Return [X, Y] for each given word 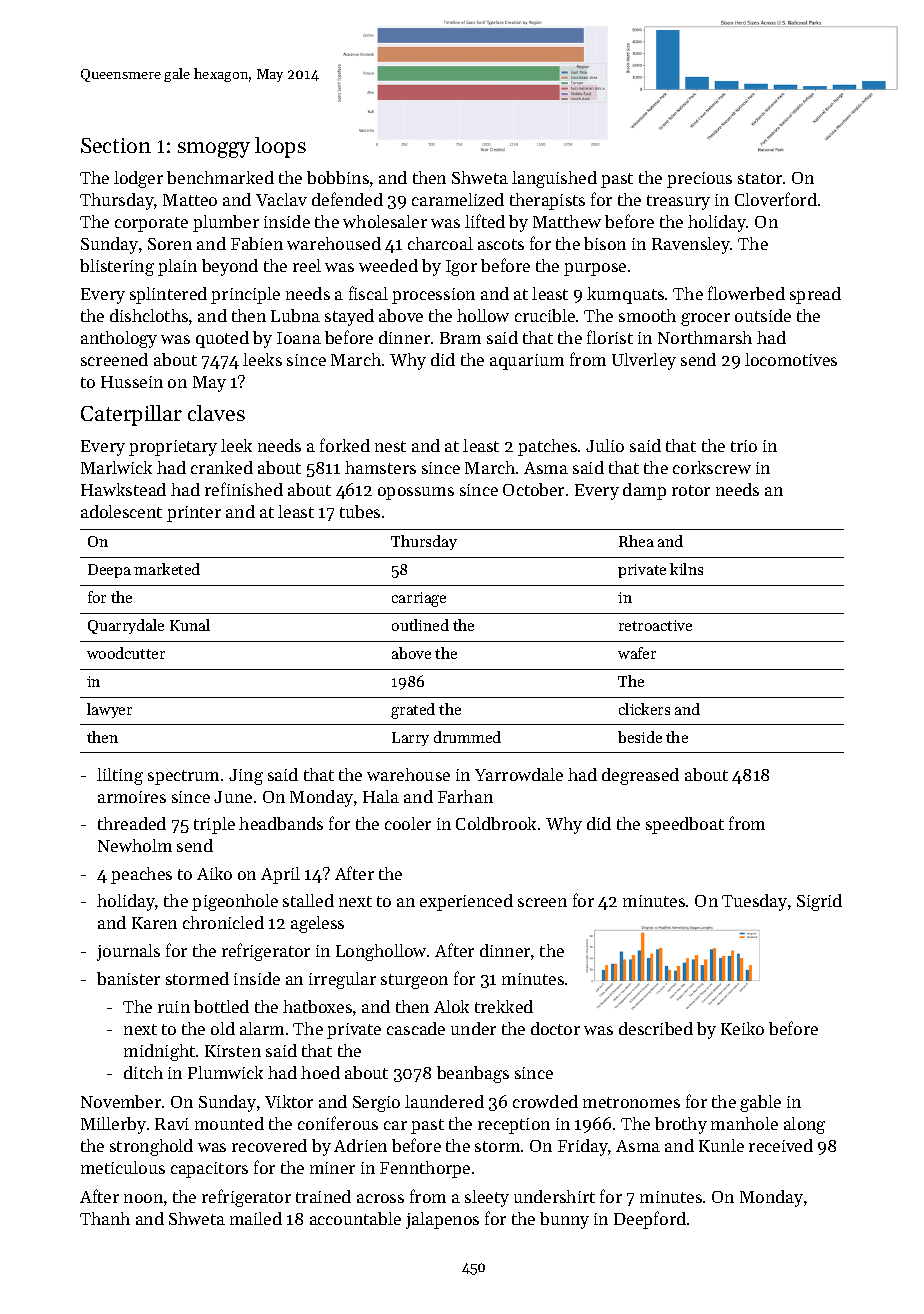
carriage [419, 599]
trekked [504, 1006]
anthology [119, 339]
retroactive [655, 625]
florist [610, 337]
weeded [388, 265]
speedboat [685, 825]
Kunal [190, 625]
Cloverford [776, 199]
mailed [256, 1218]
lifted [485, 221]
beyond [230, 267]
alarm [262, 1028]
